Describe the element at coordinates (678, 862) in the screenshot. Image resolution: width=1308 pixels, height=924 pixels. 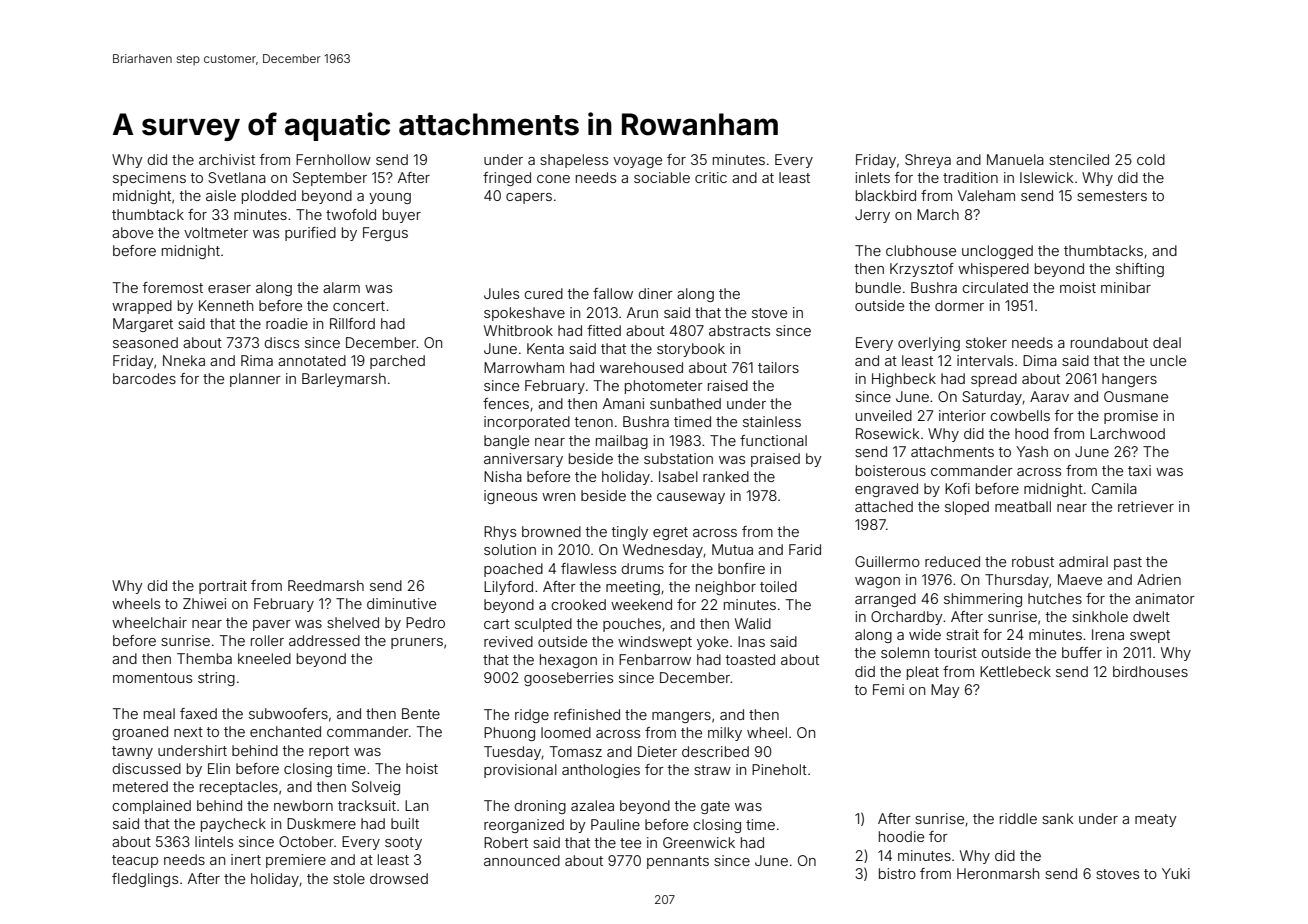
I see `pennants` at that location.
